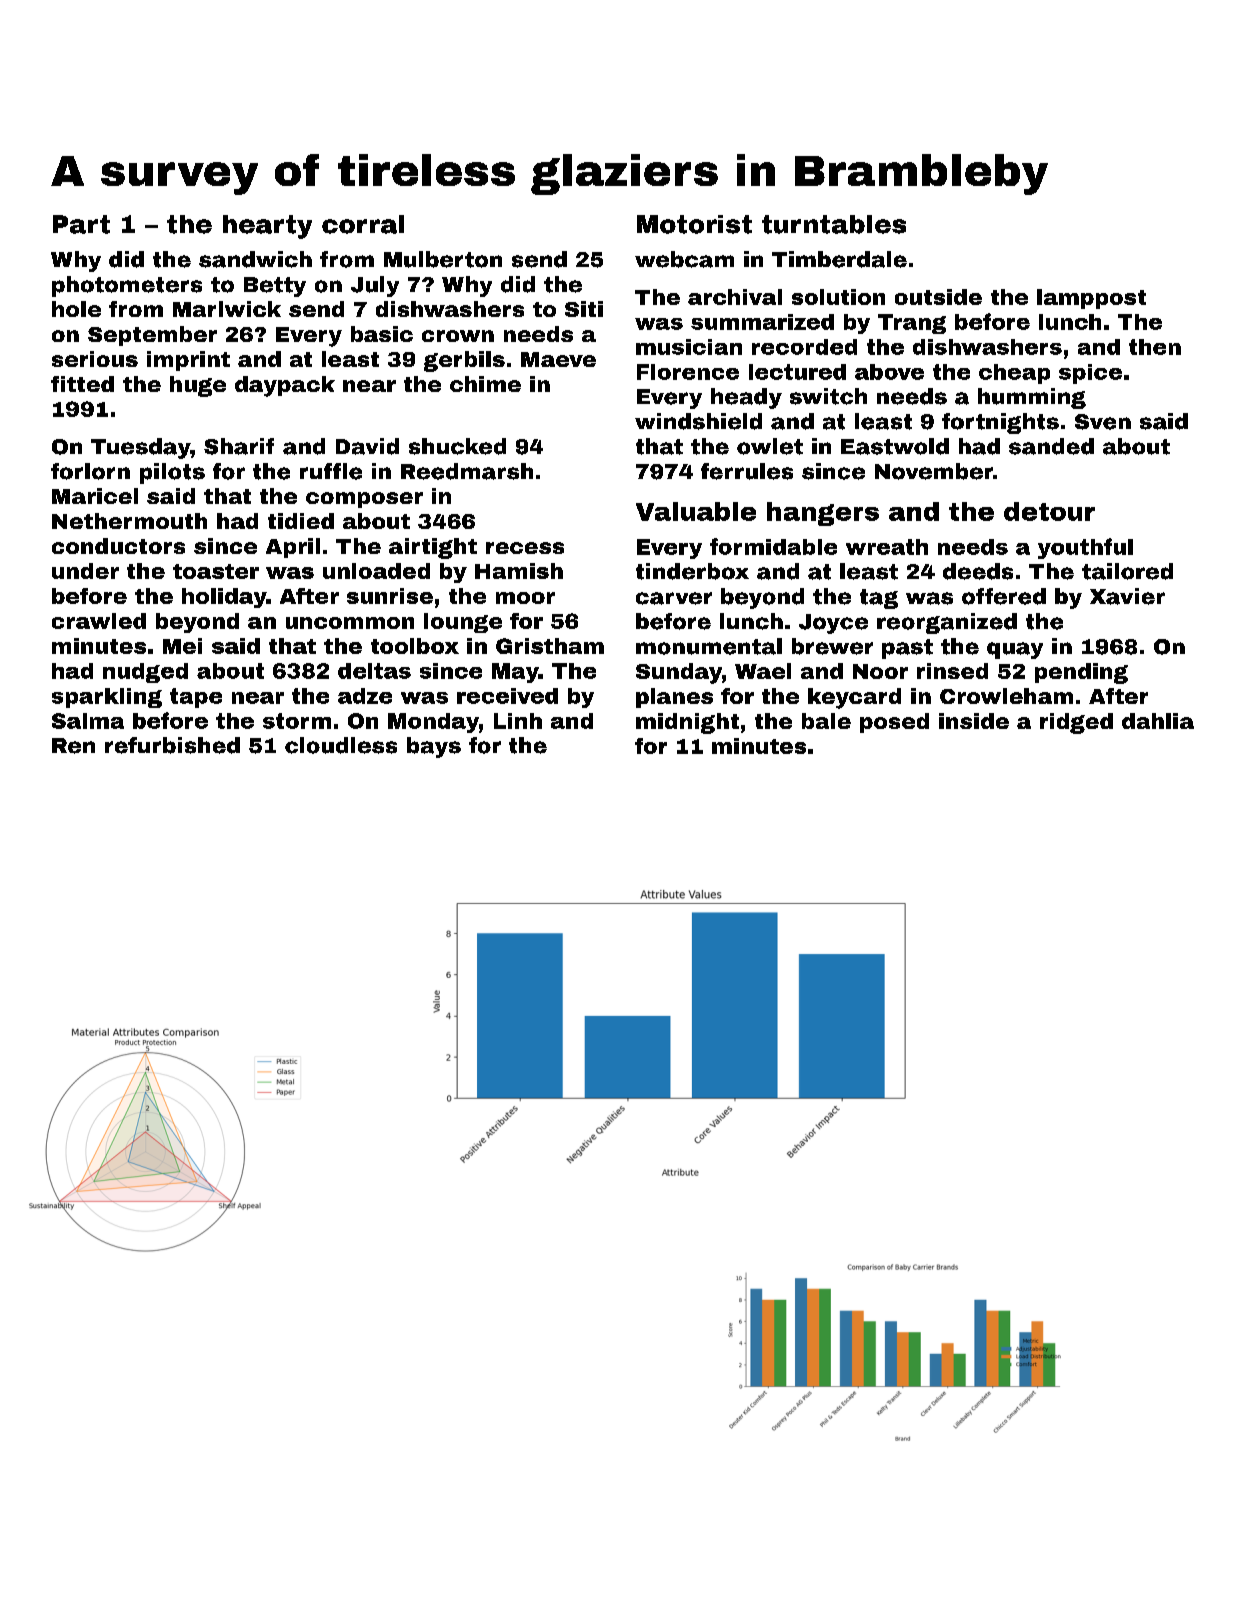  Describe the element at coordinates (689, 347) in the document. I see `musician` at that location.
